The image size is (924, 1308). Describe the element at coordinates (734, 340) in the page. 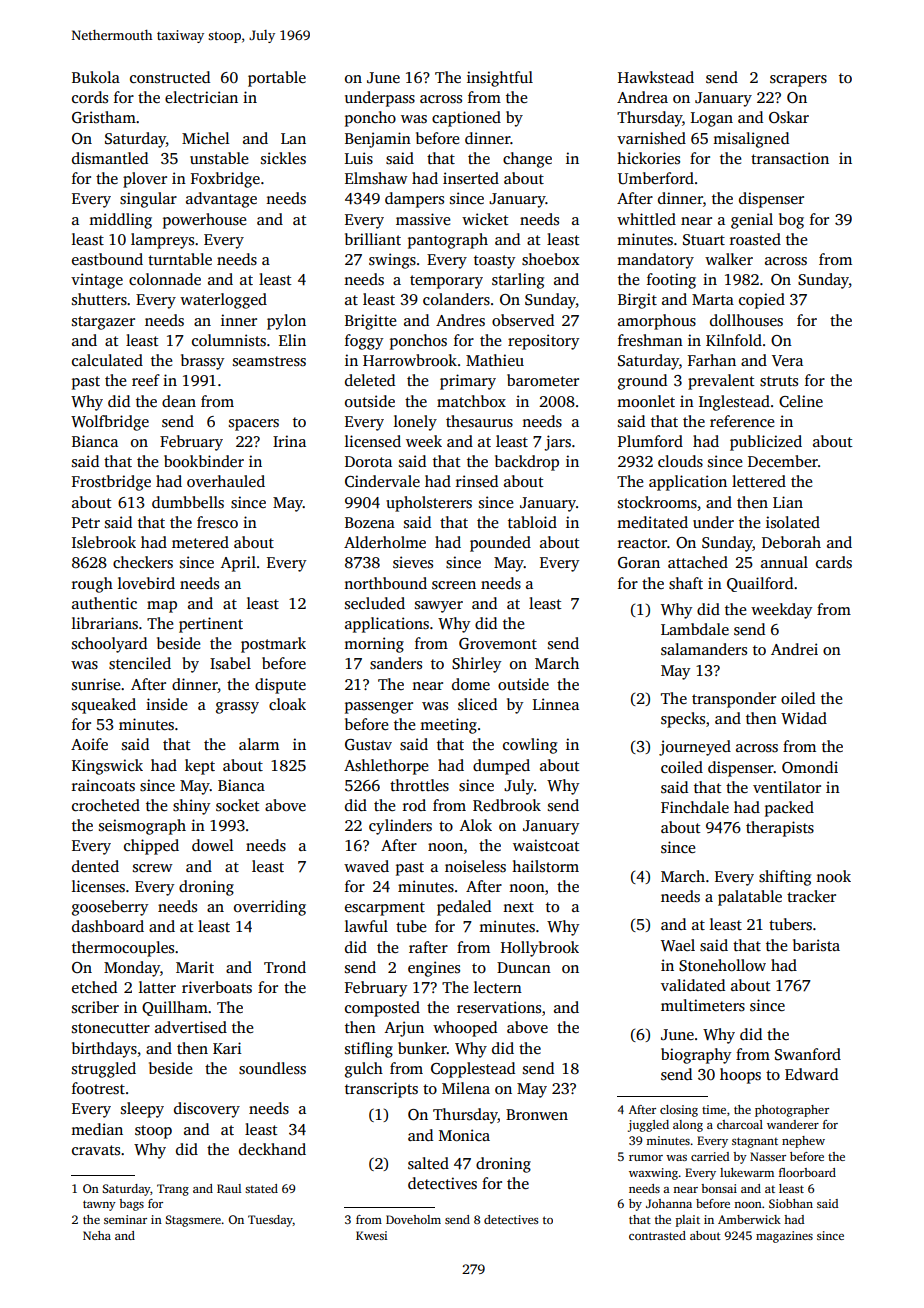

I see `Kilnfold` at that location.
